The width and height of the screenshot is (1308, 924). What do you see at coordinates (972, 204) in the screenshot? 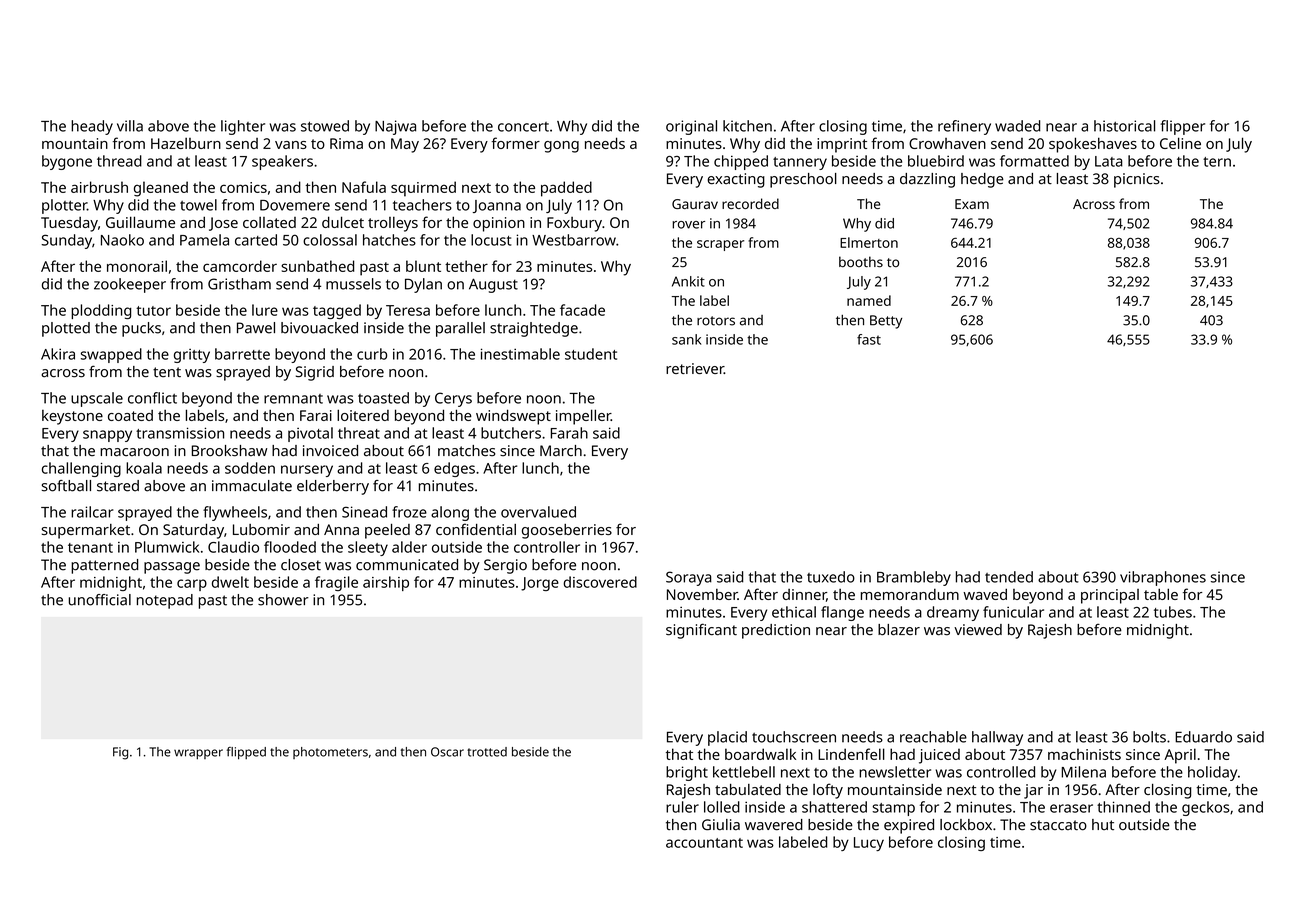
I see `Exam` at bounding box center [972, 204].
